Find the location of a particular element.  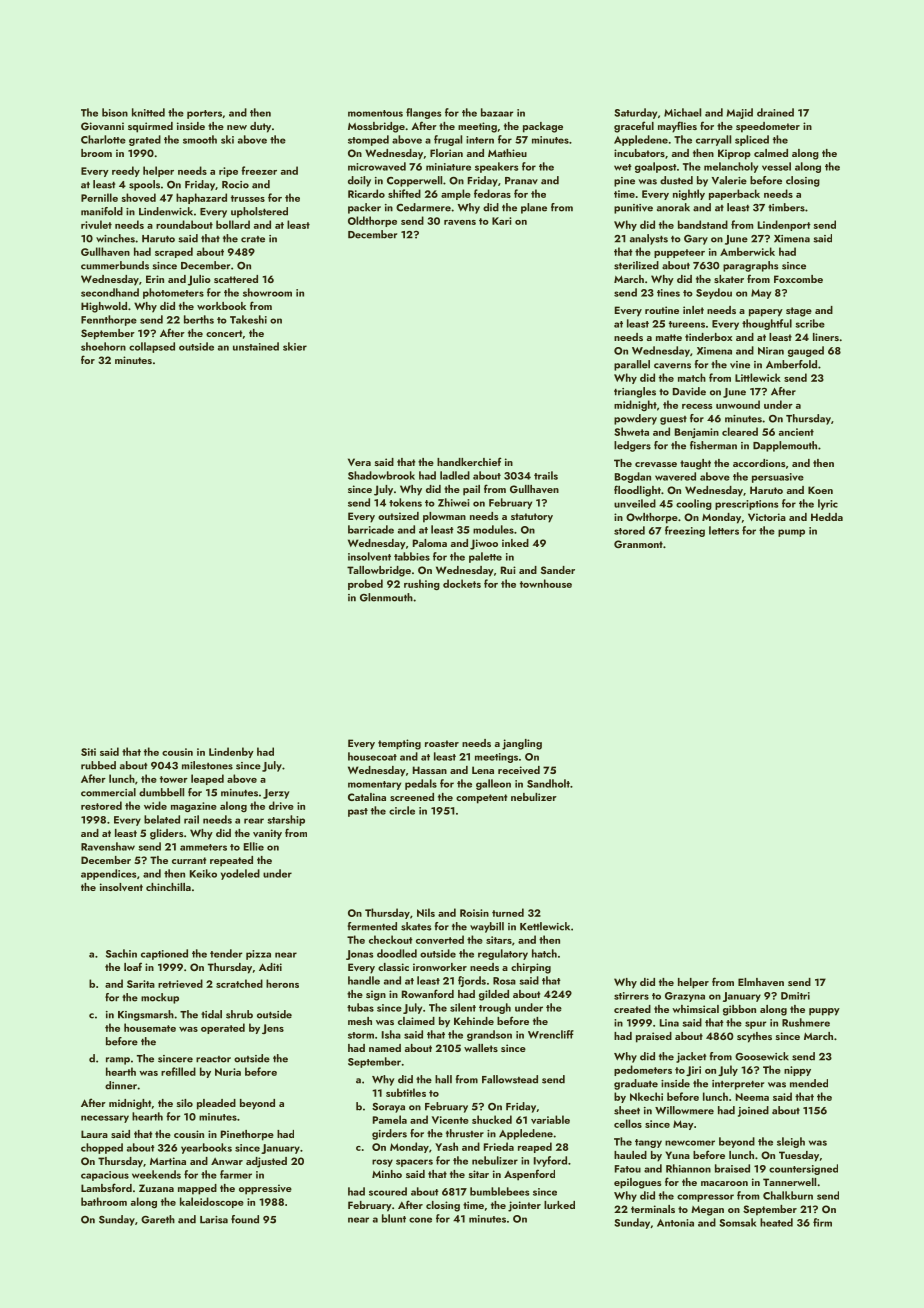

retrieved is located at coordinates (180, 983).
